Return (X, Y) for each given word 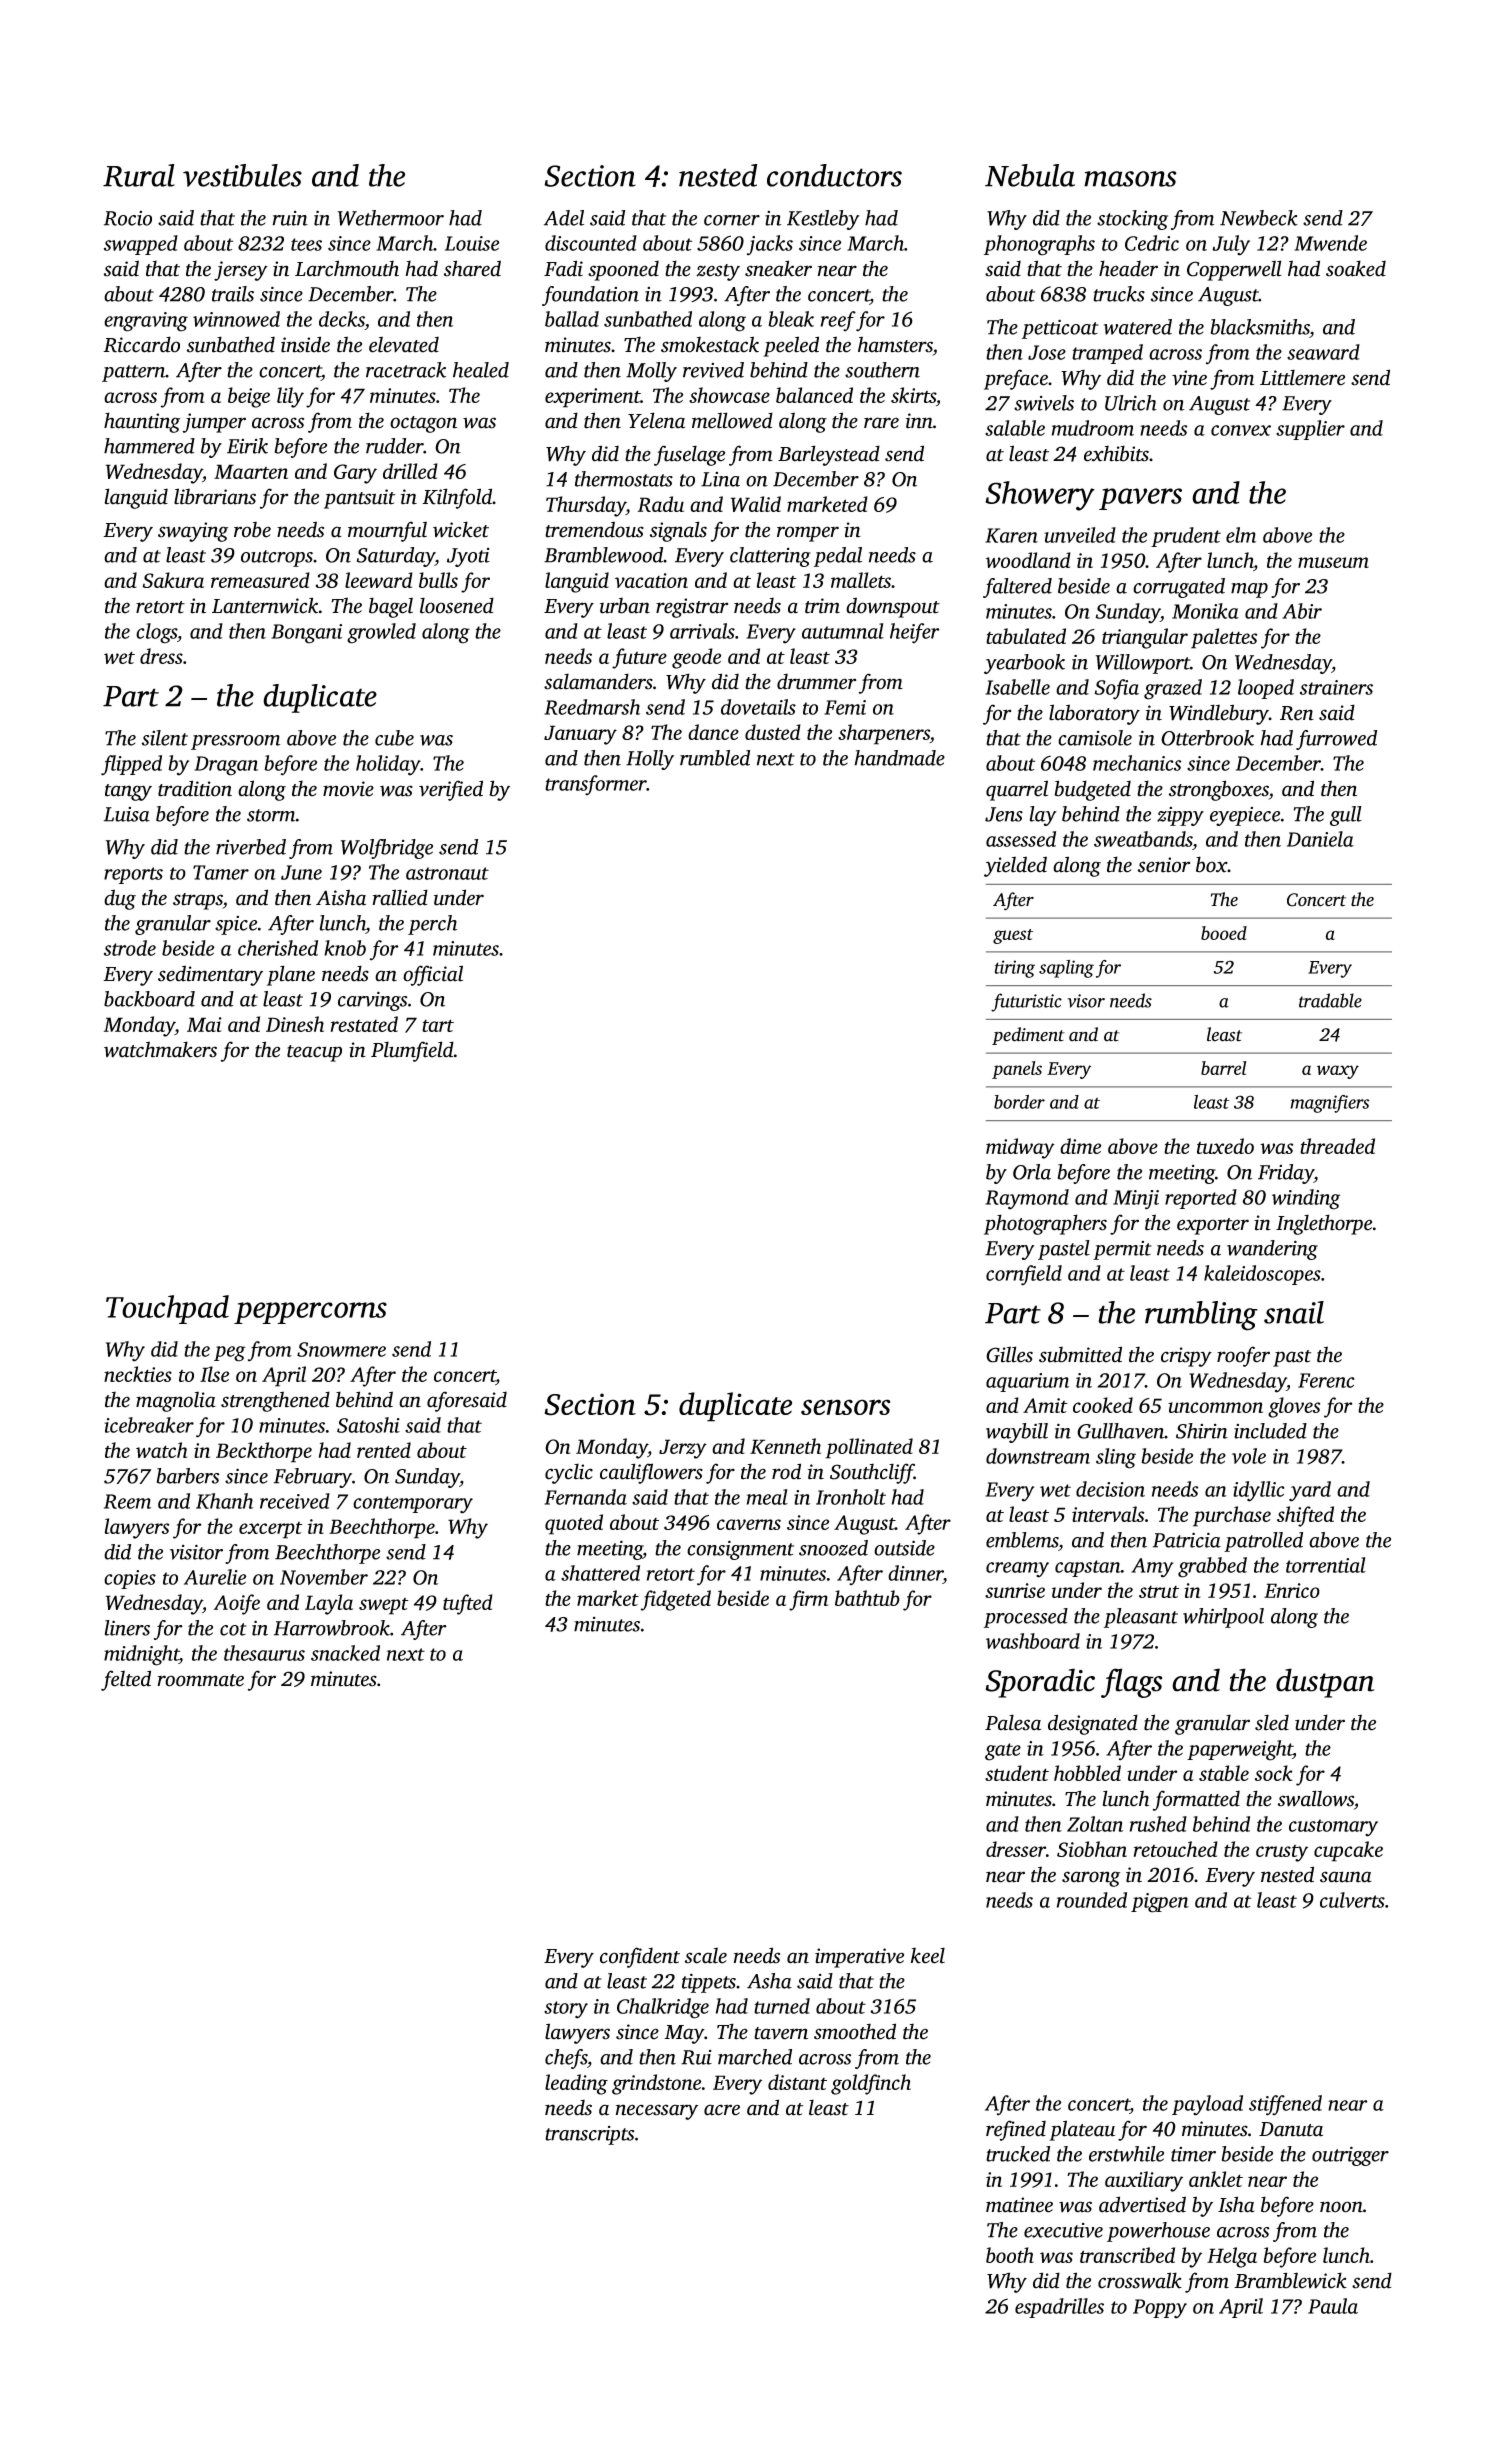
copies (130, 1579)
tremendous (594, 529)
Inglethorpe (1324, 1224)
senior (1164, 865)
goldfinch (871, 2084)
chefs (566, 2059)
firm (808, 1600)
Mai (204, 1024)
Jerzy (683, 1449)
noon (1341, 2207)
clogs (156, 633)
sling (1116, 1458)
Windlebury (1219, 714)
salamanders (598, 681)
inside (305, 344)
